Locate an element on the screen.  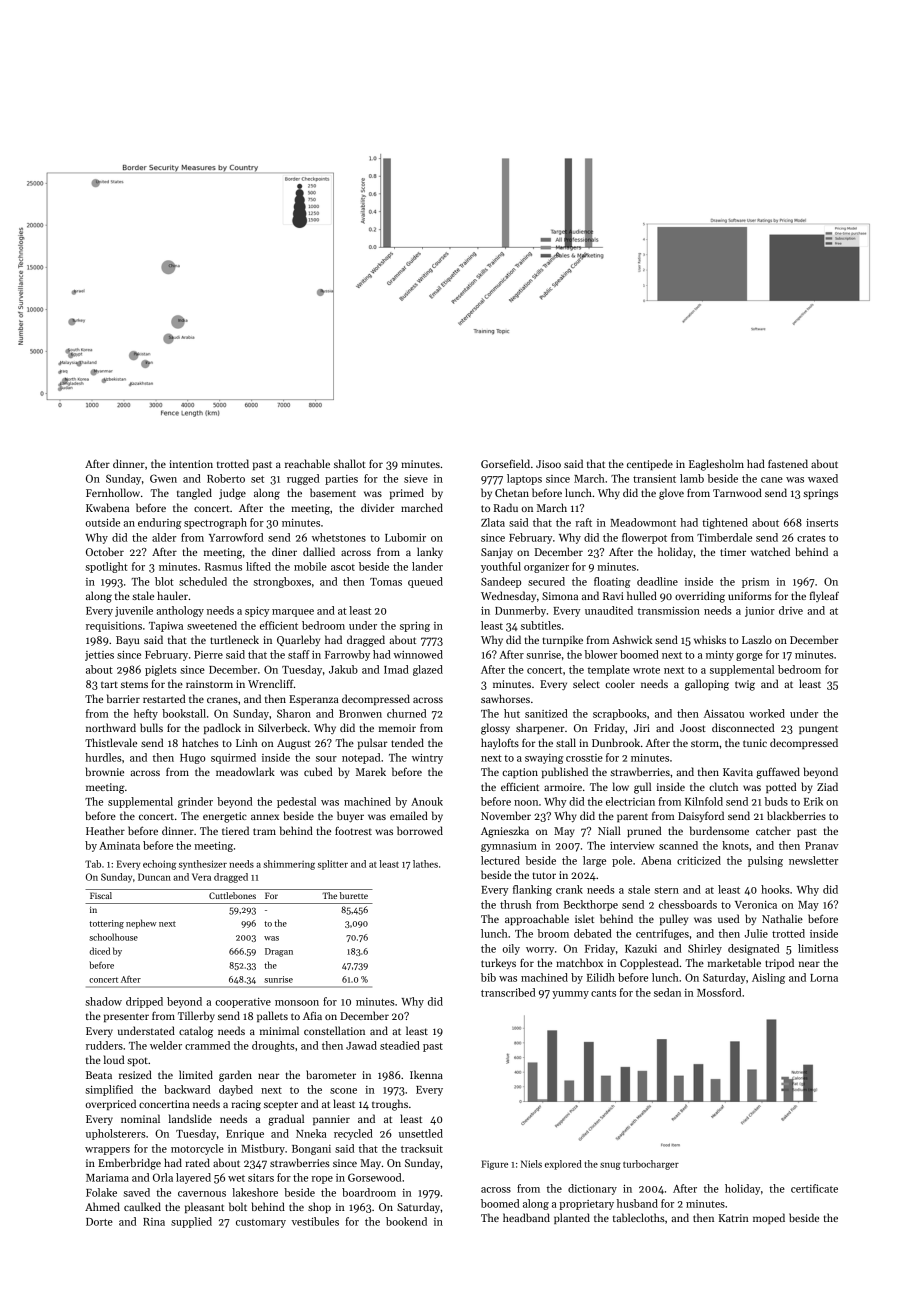
shallot is located at coordinates (350, 463).
